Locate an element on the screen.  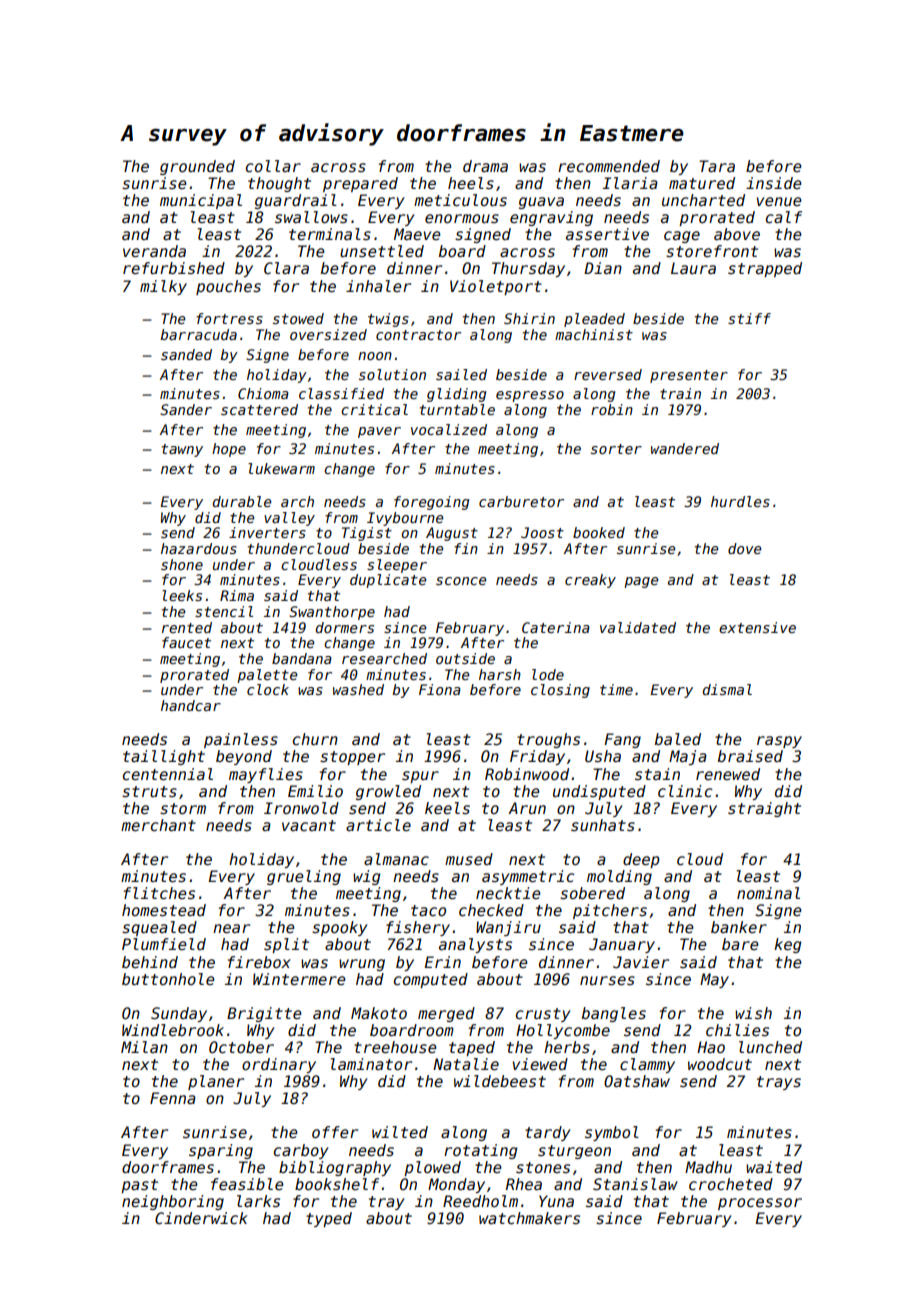
sconce is located at coordinates (461, 581).
